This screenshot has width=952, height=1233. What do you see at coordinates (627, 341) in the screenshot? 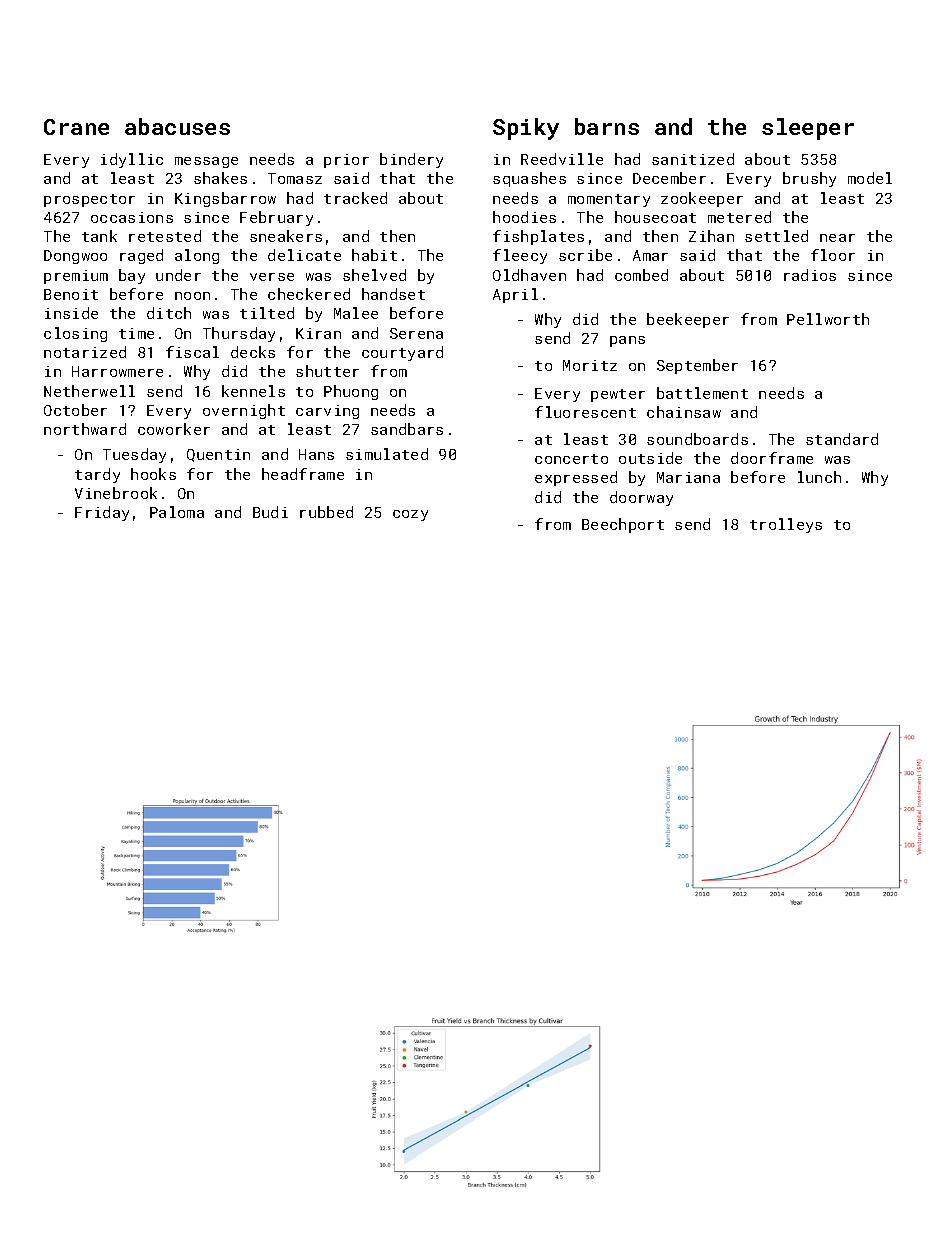
I see `pans` at bounding box center [627, 341].
